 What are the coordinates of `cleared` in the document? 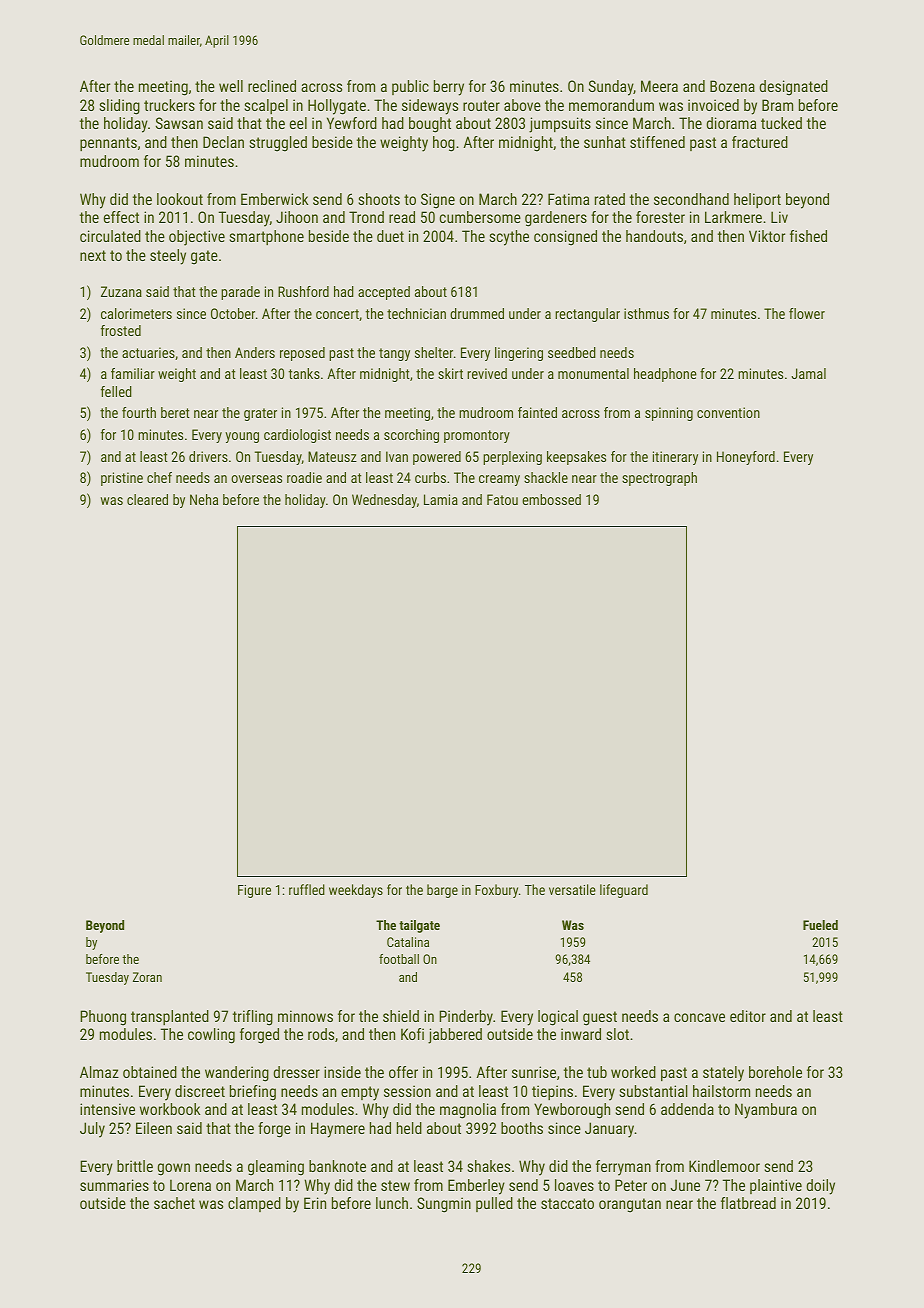 It's located at (147, 499).
